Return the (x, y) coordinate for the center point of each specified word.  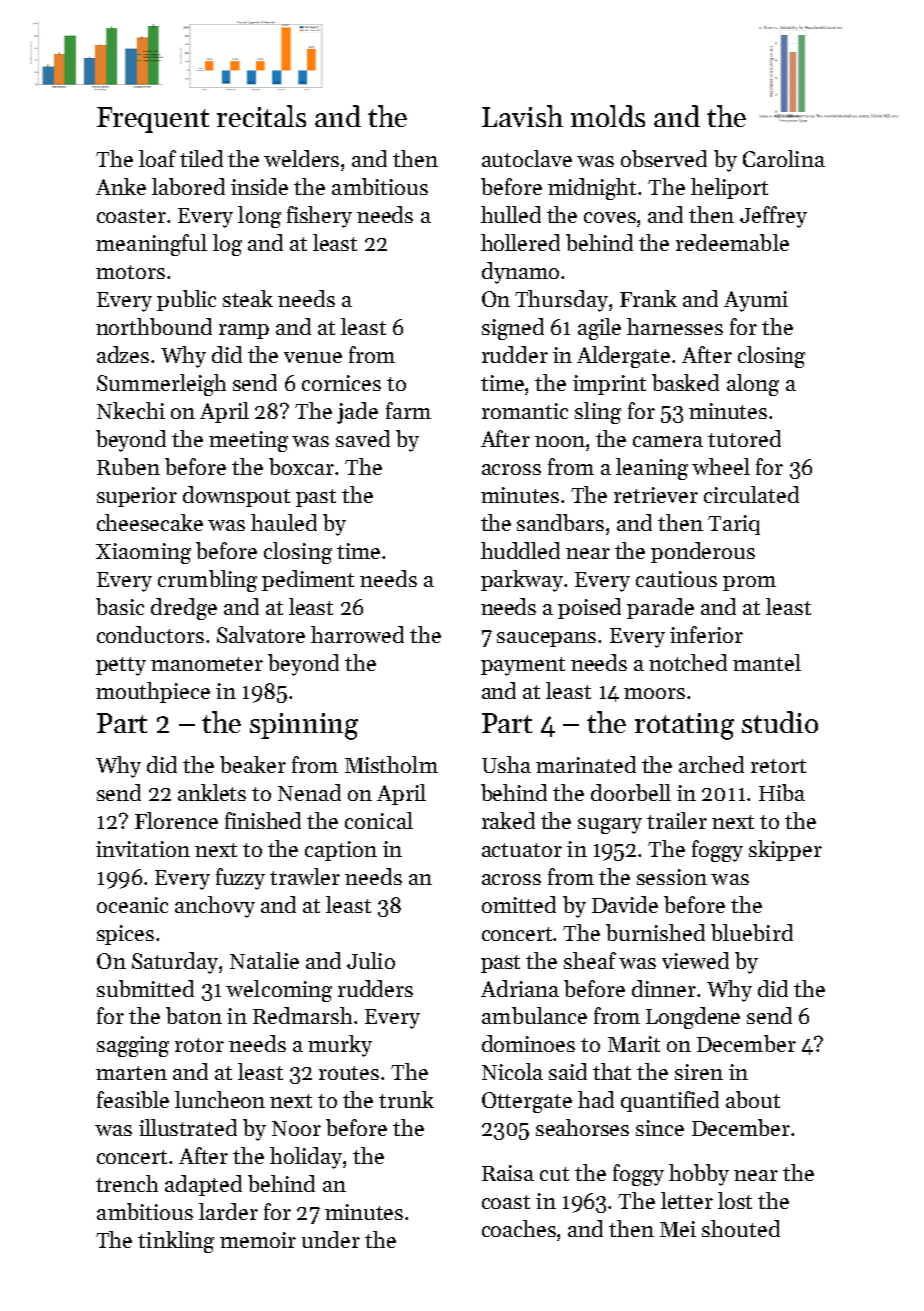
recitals (261, 116)
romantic (525, 411)
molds (608, 116)
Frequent (153, 120)
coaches (519, 1228)
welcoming (279, 991)
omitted (519, 904)
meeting (248, 441)
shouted (741, 1228)
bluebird (752, 932)
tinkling (176, 1242)
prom (749, 583)
